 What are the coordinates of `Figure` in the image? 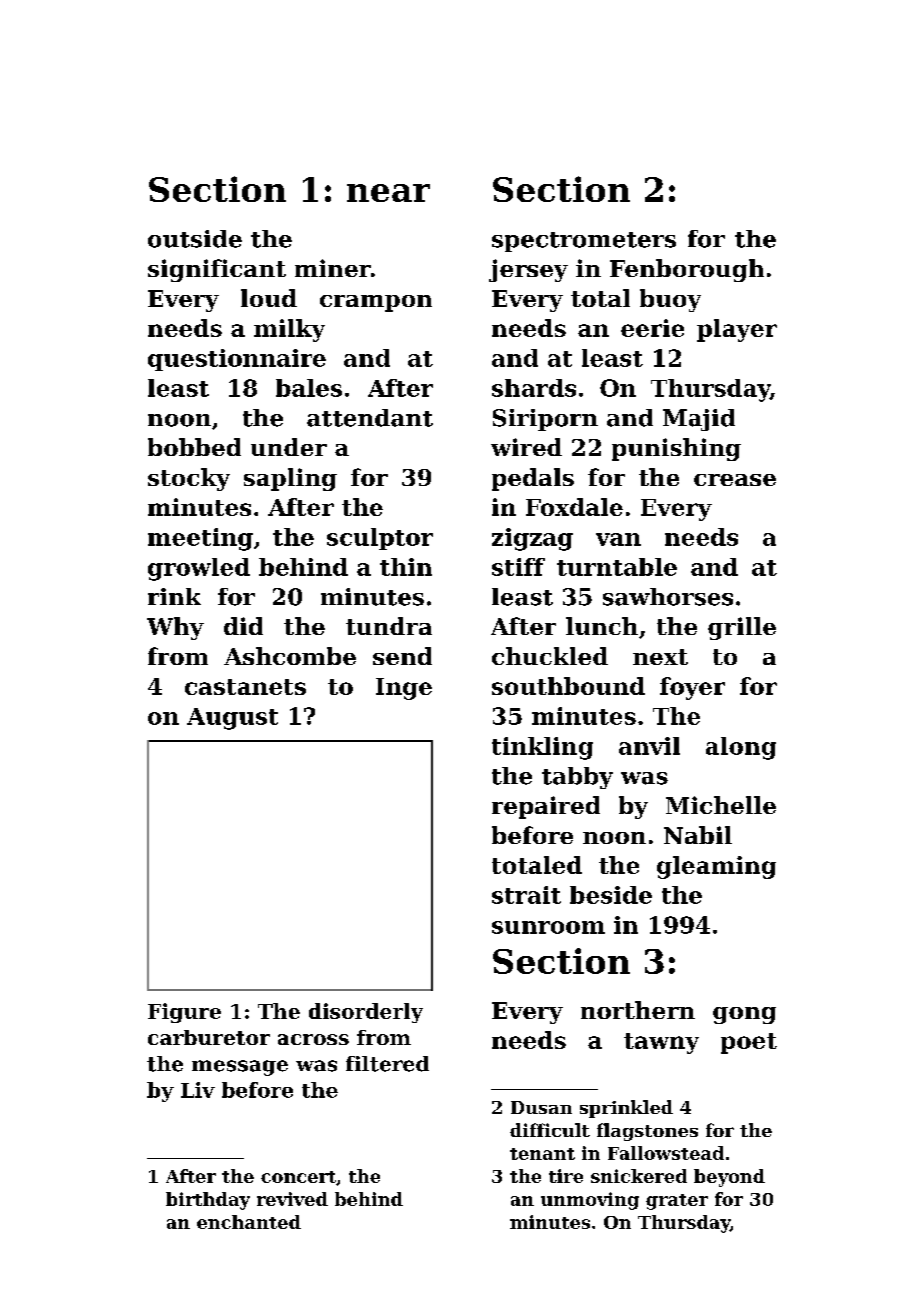 It's located at (184, 1013).
